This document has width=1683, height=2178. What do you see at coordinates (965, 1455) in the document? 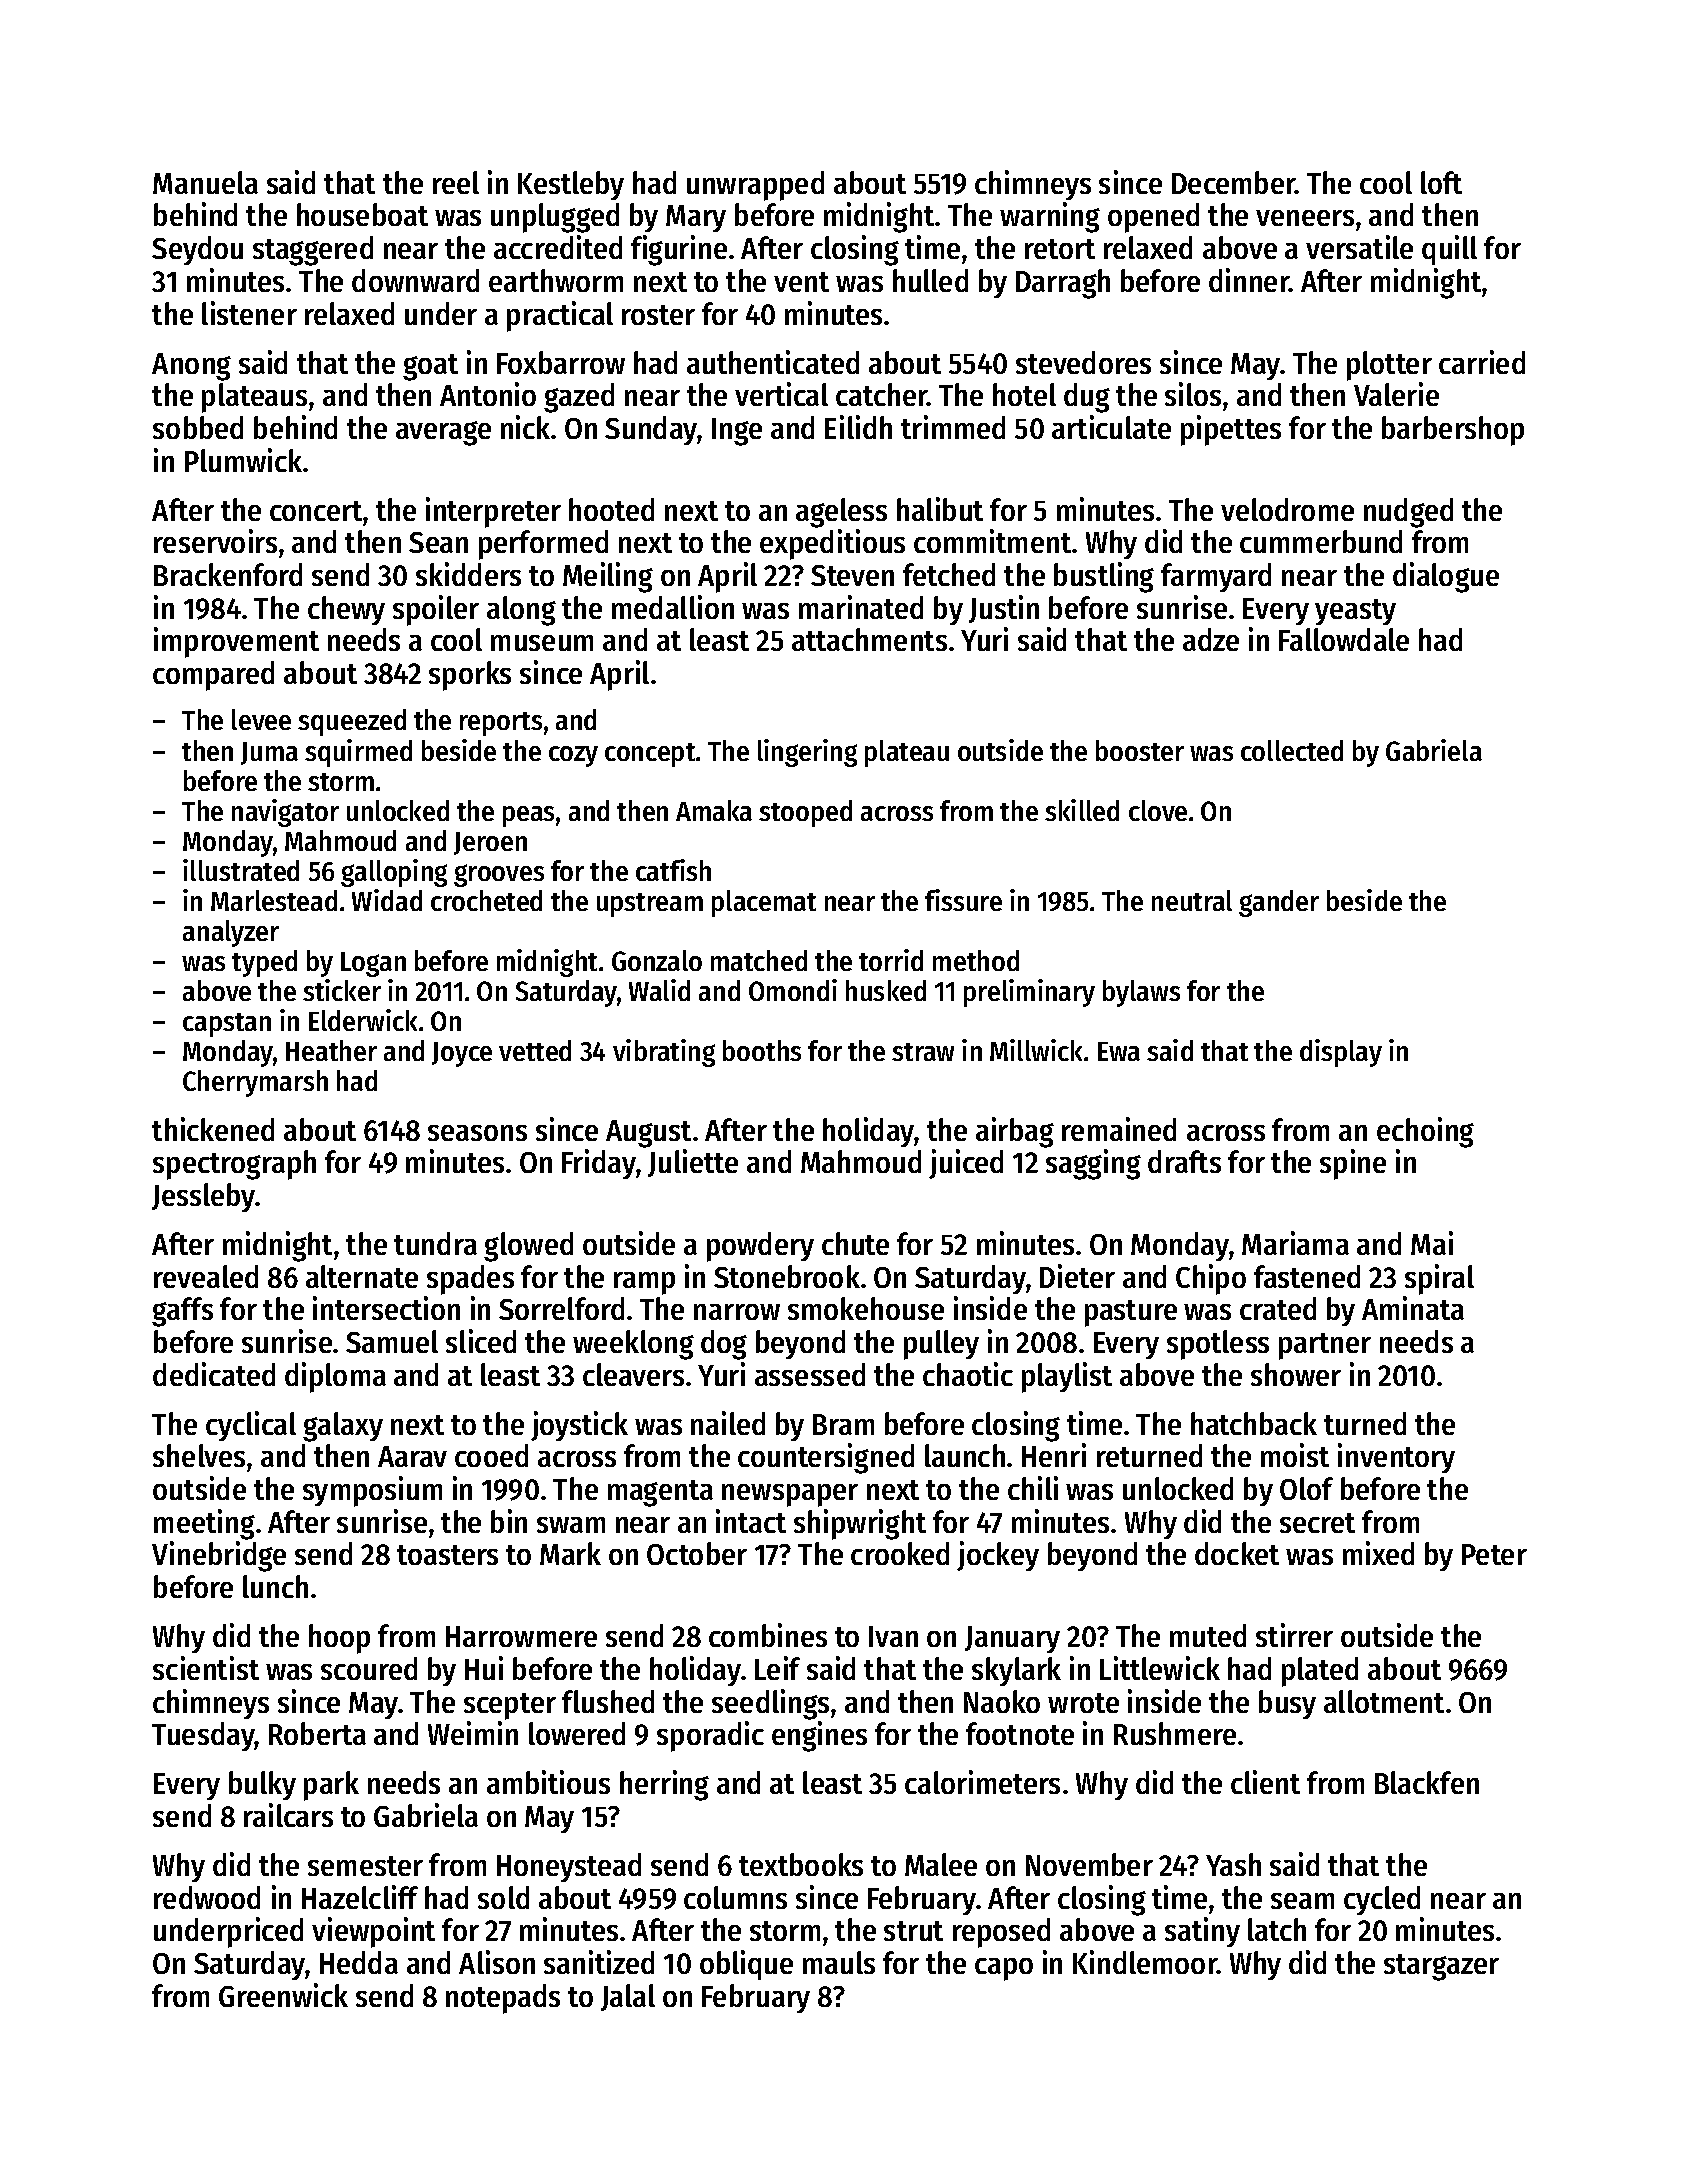
I see `launch` at bounding box center [965, 1455].
